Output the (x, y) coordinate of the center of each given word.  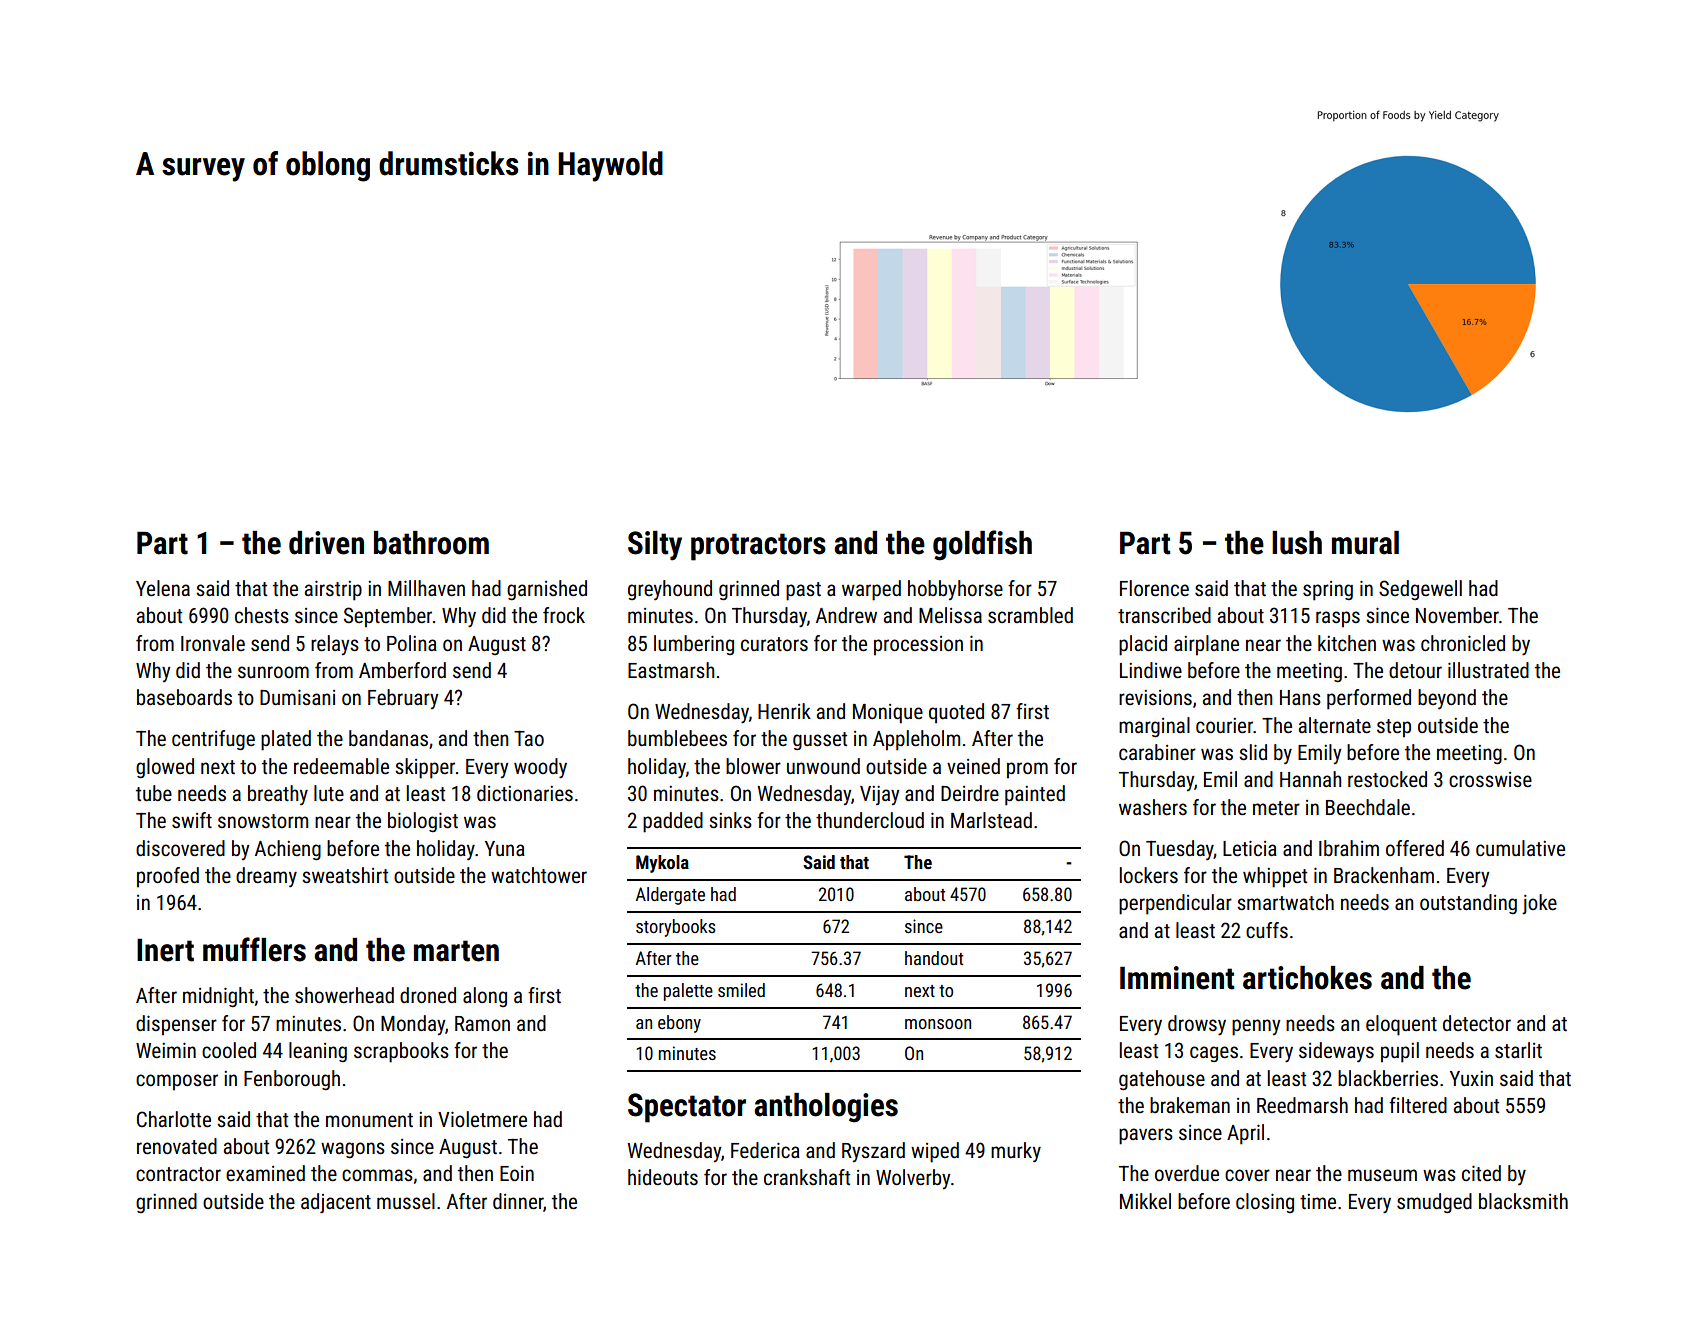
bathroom (431, 543)
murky (1016, 1152)
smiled (741, 990)
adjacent (336, 1203)
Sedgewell (1420, 590)
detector (1477, 1023)
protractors (758, 547)
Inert (165, 950)
